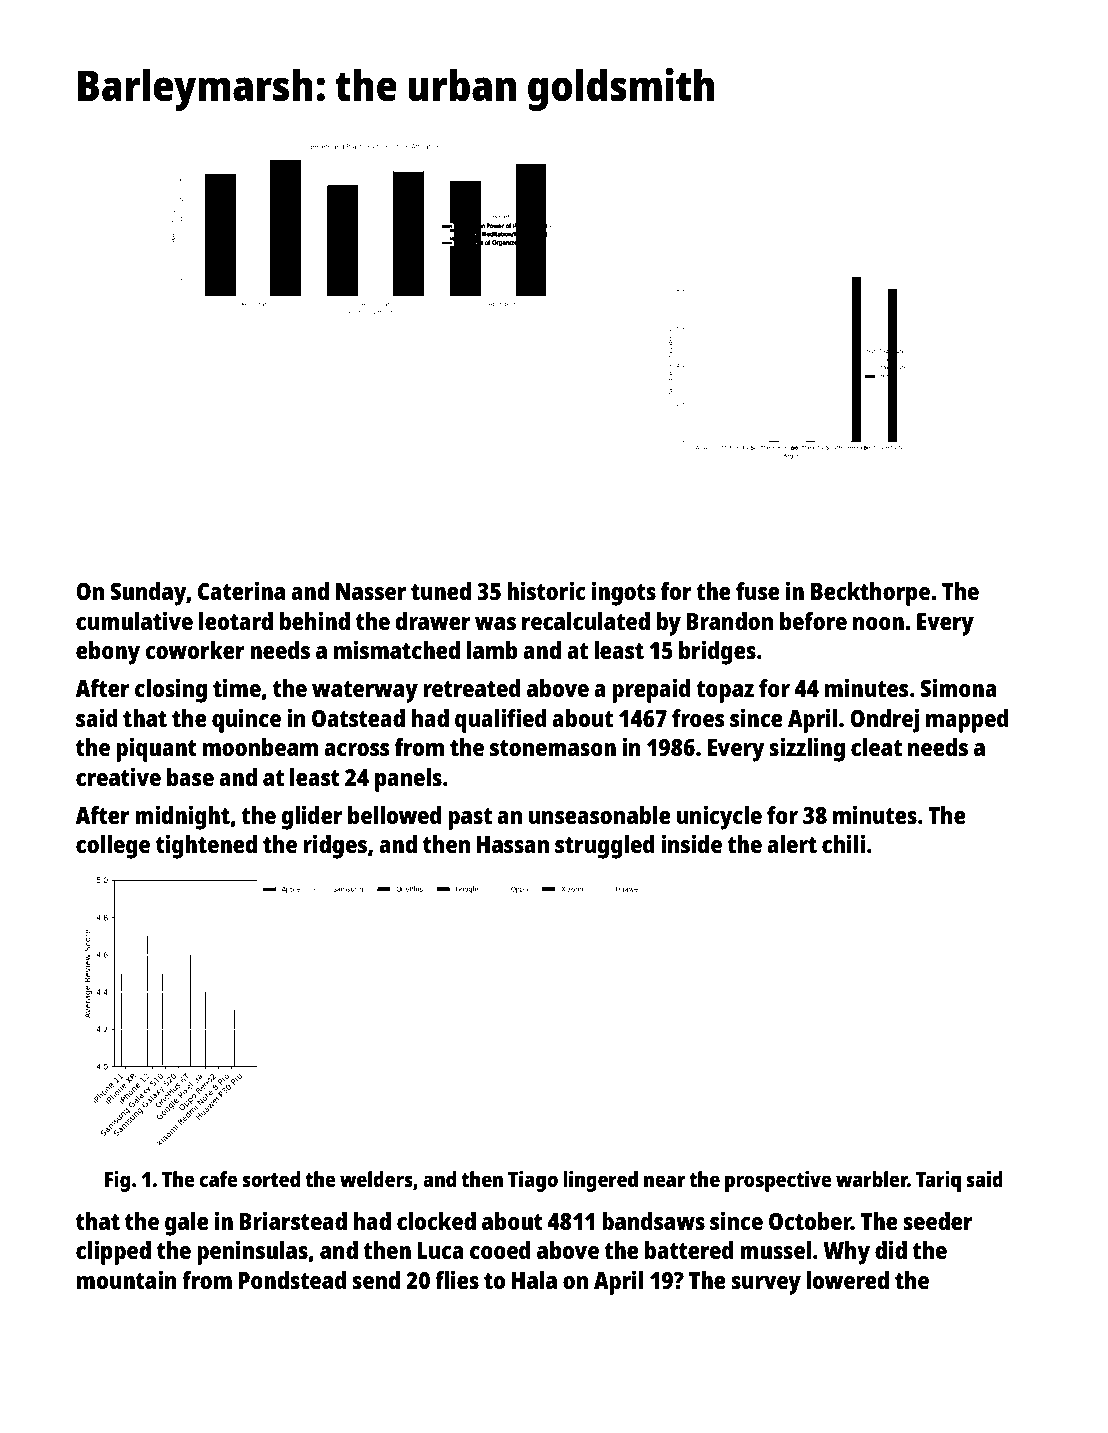 Image resolution: width=1108 pixels, height=1433 pixels. Describe the element at coordinates (108, 653) in the screenshot. I see `ebony` at that location.
